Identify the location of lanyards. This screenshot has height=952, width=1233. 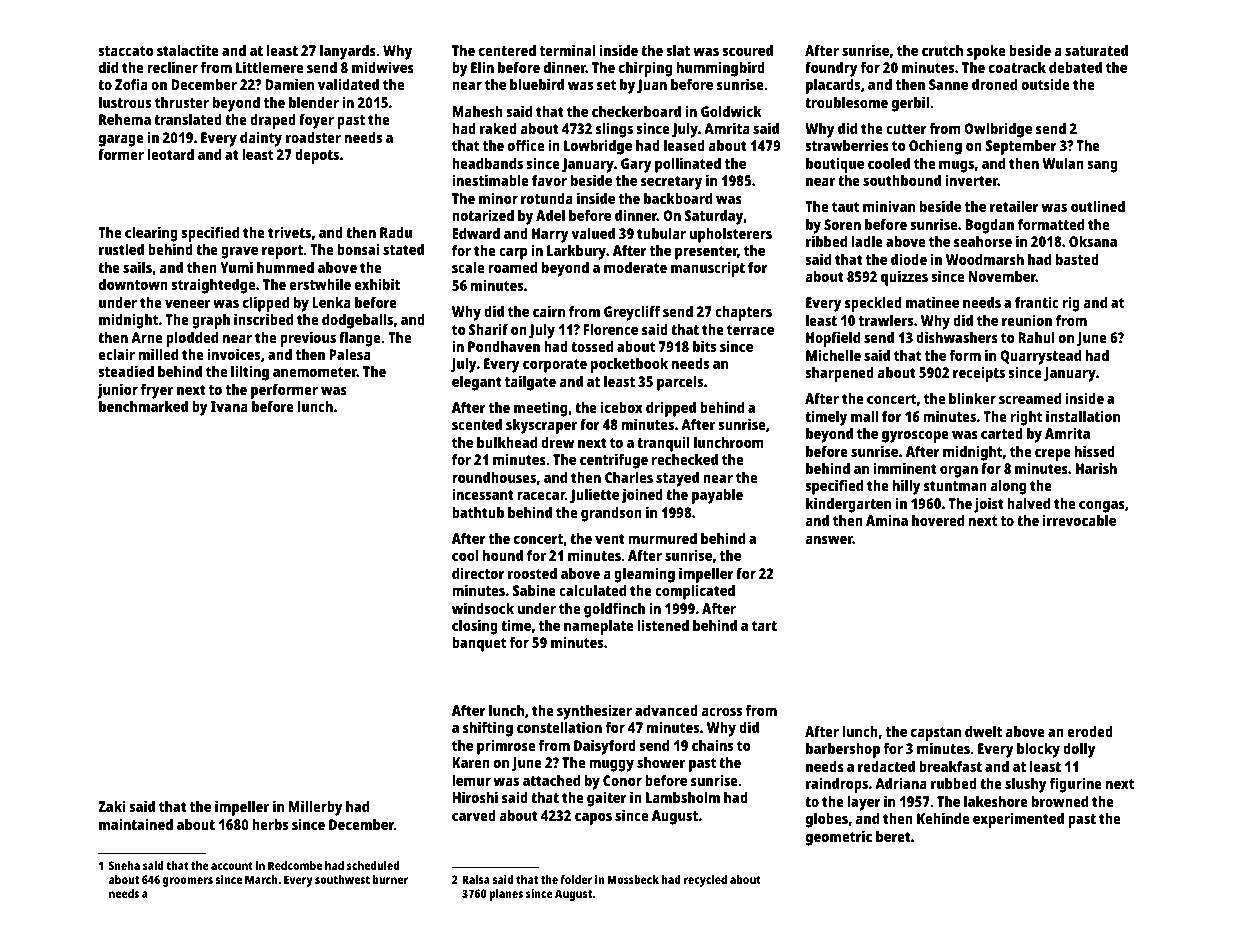
(348, 52).
